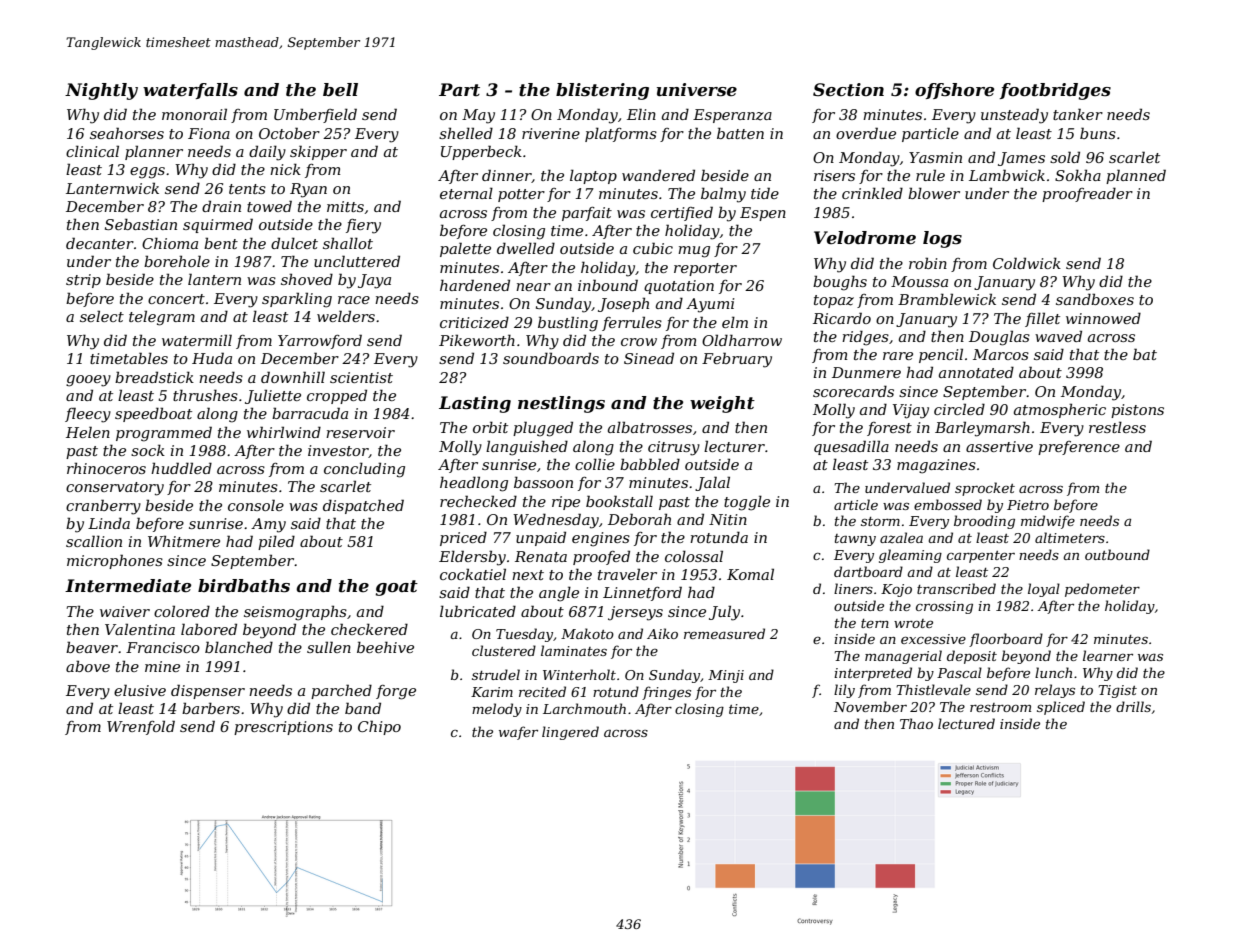 The height and width of the screenshot is (952, 1233). I want to click on Nightly, so click(101, 91).
